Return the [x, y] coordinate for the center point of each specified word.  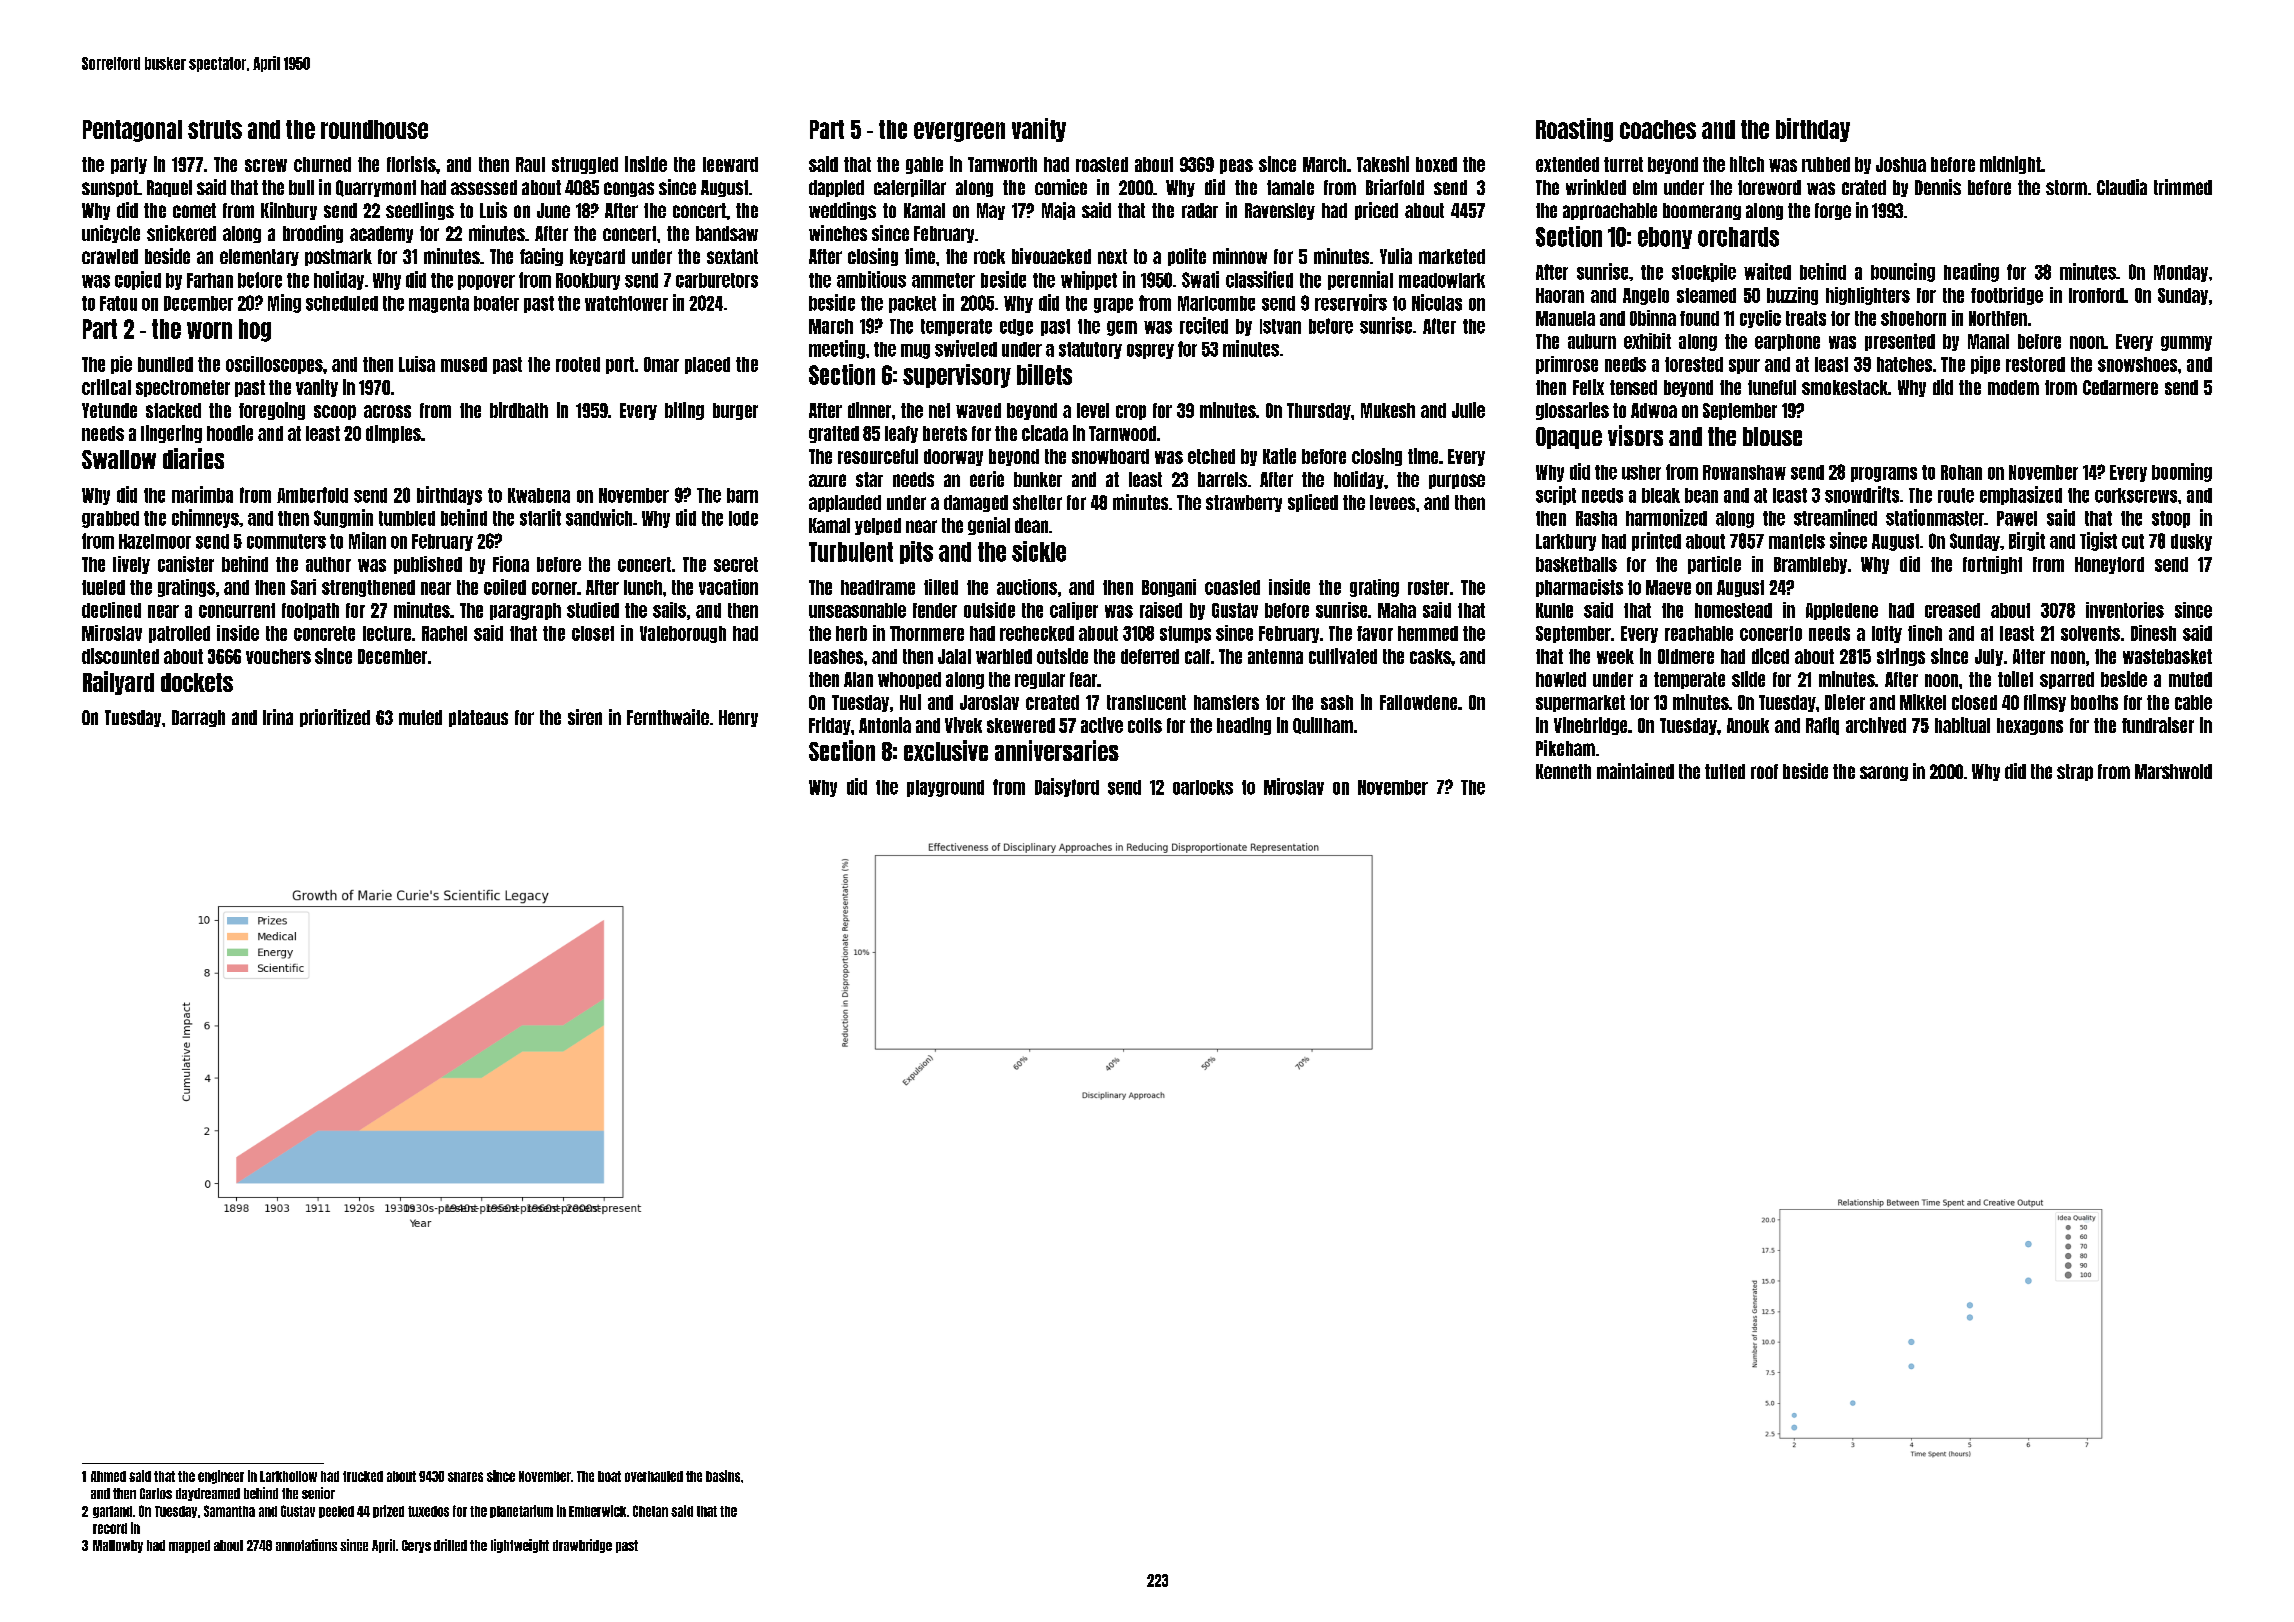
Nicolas [1437, 302]
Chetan [650, 1511]
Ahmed [108, 1476]
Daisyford [1067, 787]
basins [723, 1476]
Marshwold [2173, 771]
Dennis [1938, 187]
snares [465, 1477]
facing [541, 257]
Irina [278, 717]
